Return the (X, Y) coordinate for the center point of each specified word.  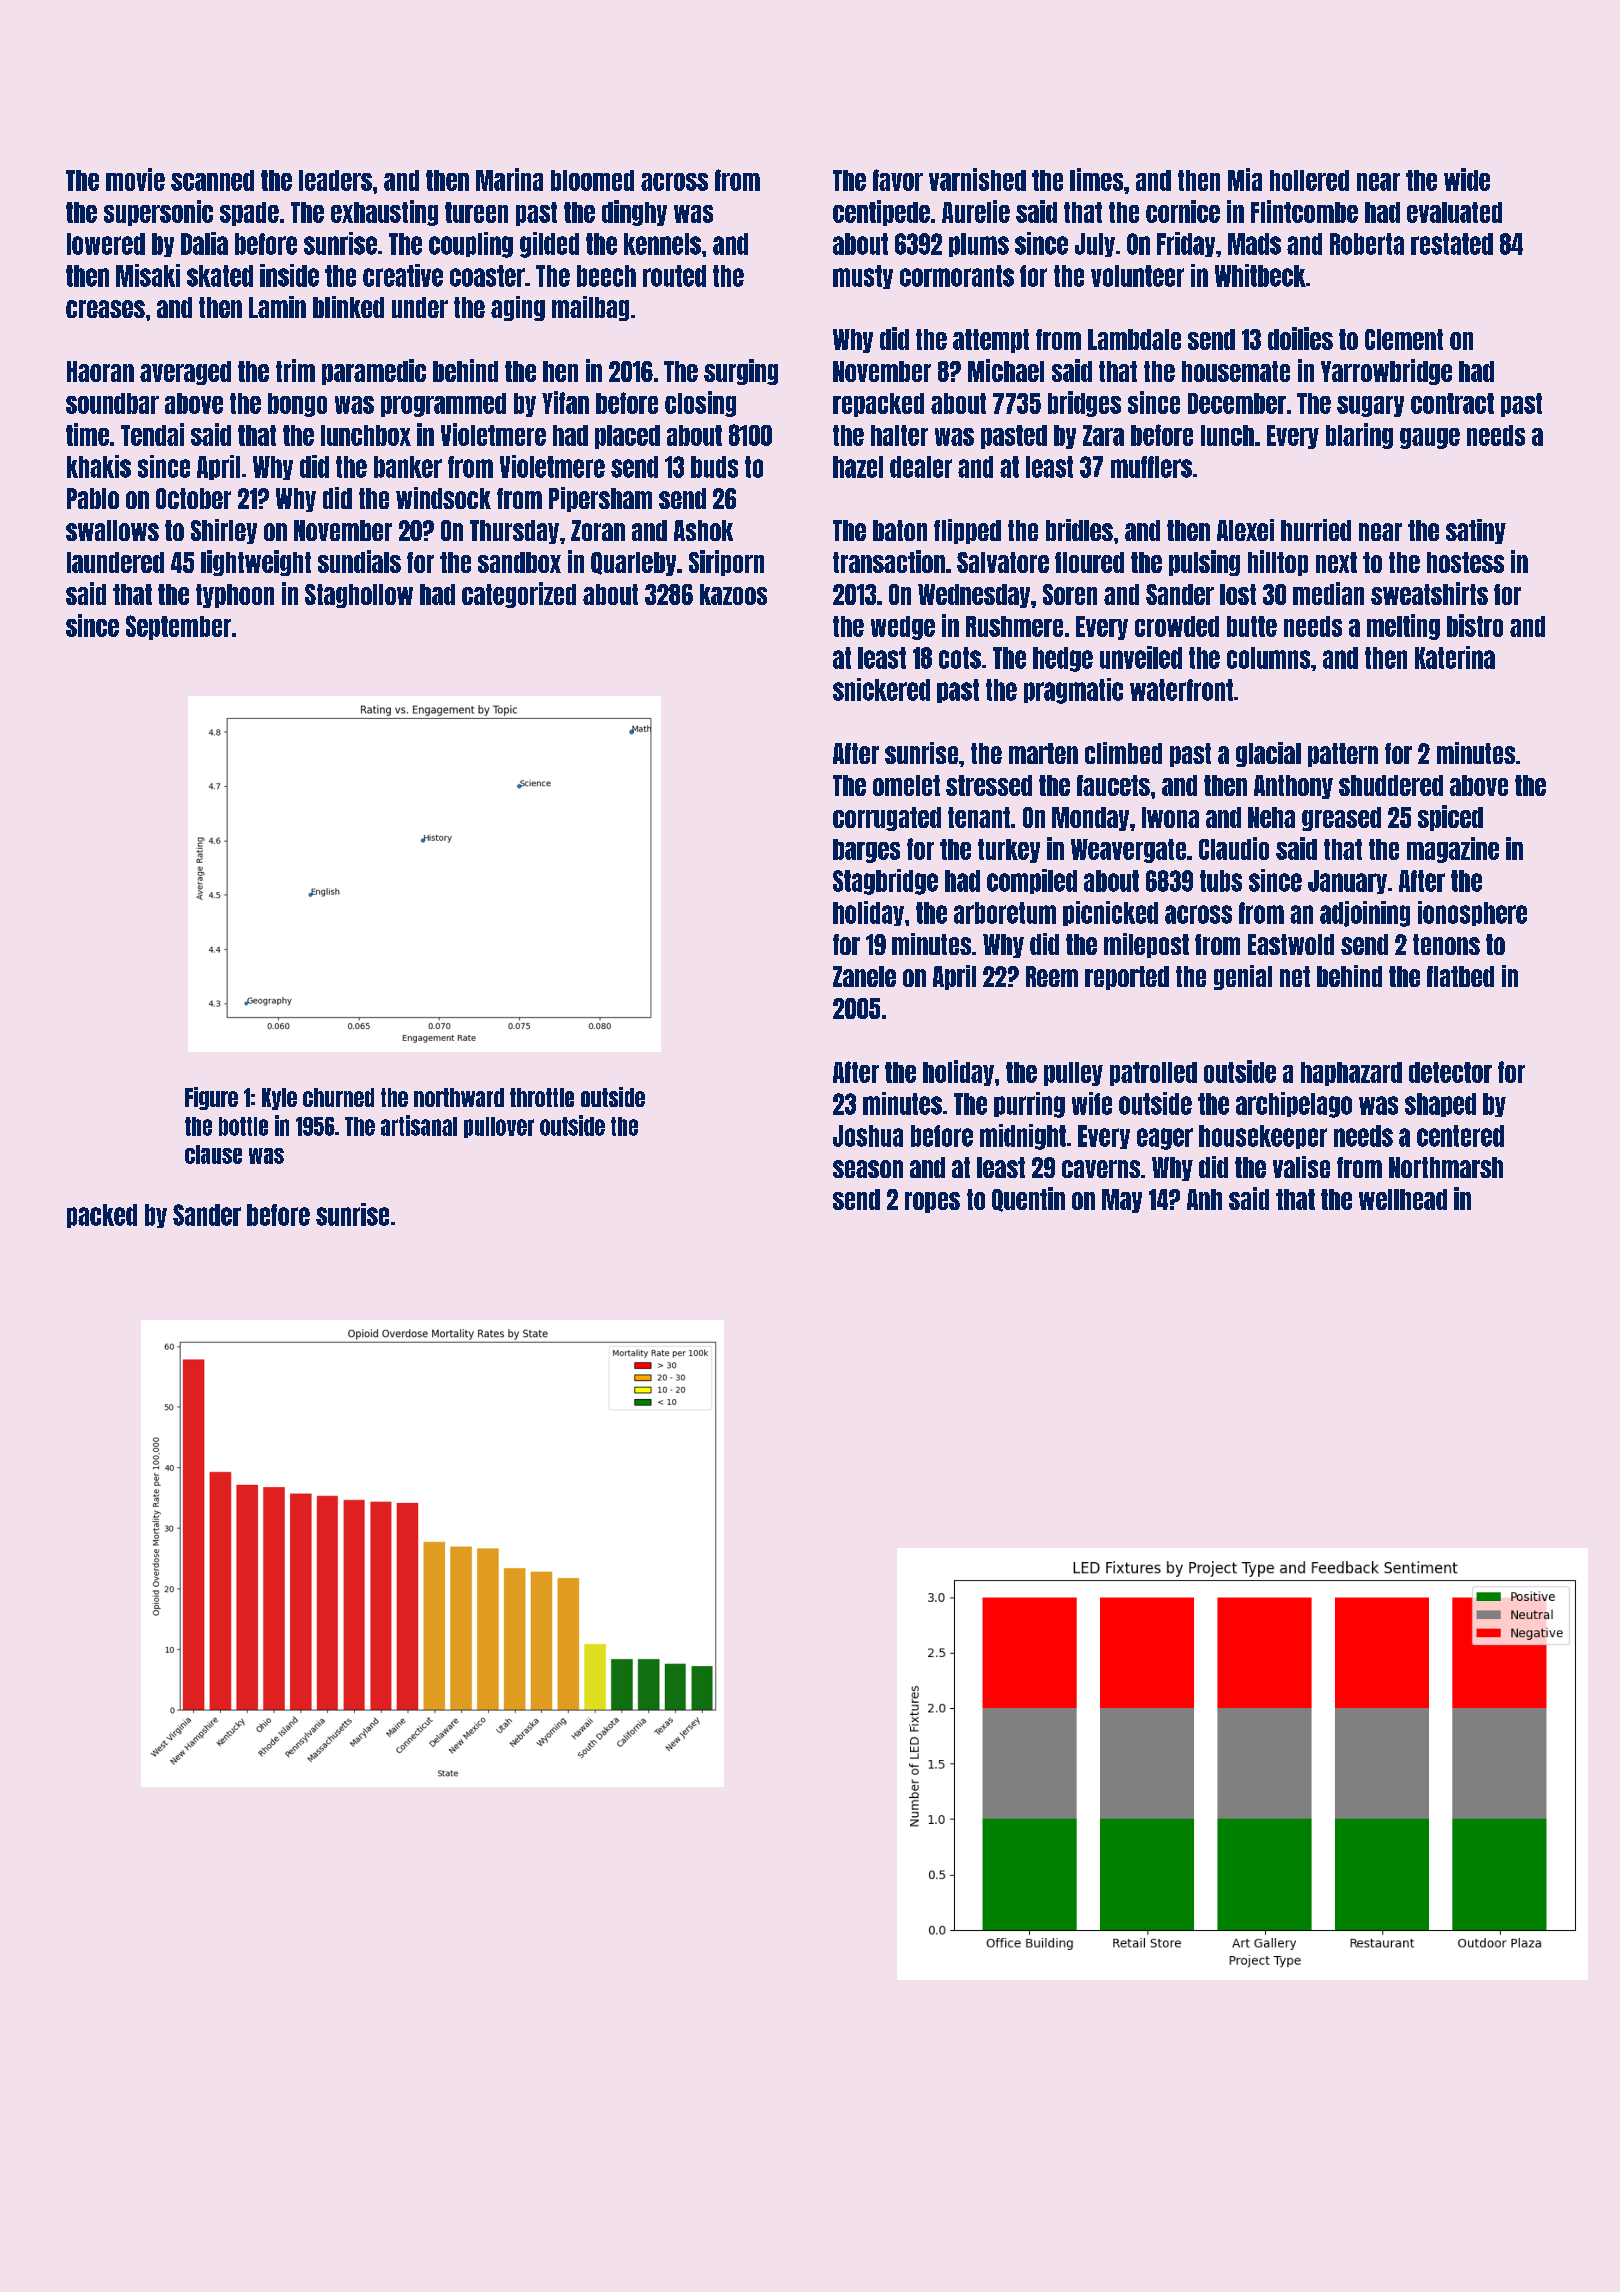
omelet (906, 785)
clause (213, 1154)
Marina (509, 179)
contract (1452, 403)
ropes (932, 1202)
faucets (1113, 785)
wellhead (1403, 1199)
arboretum (1005, 913)
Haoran (100, 371)
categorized (519, 595)
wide (1467, 179)
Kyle (279, 1099)
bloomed (592, 180)
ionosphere (1472, 913)
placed (627, 437)
